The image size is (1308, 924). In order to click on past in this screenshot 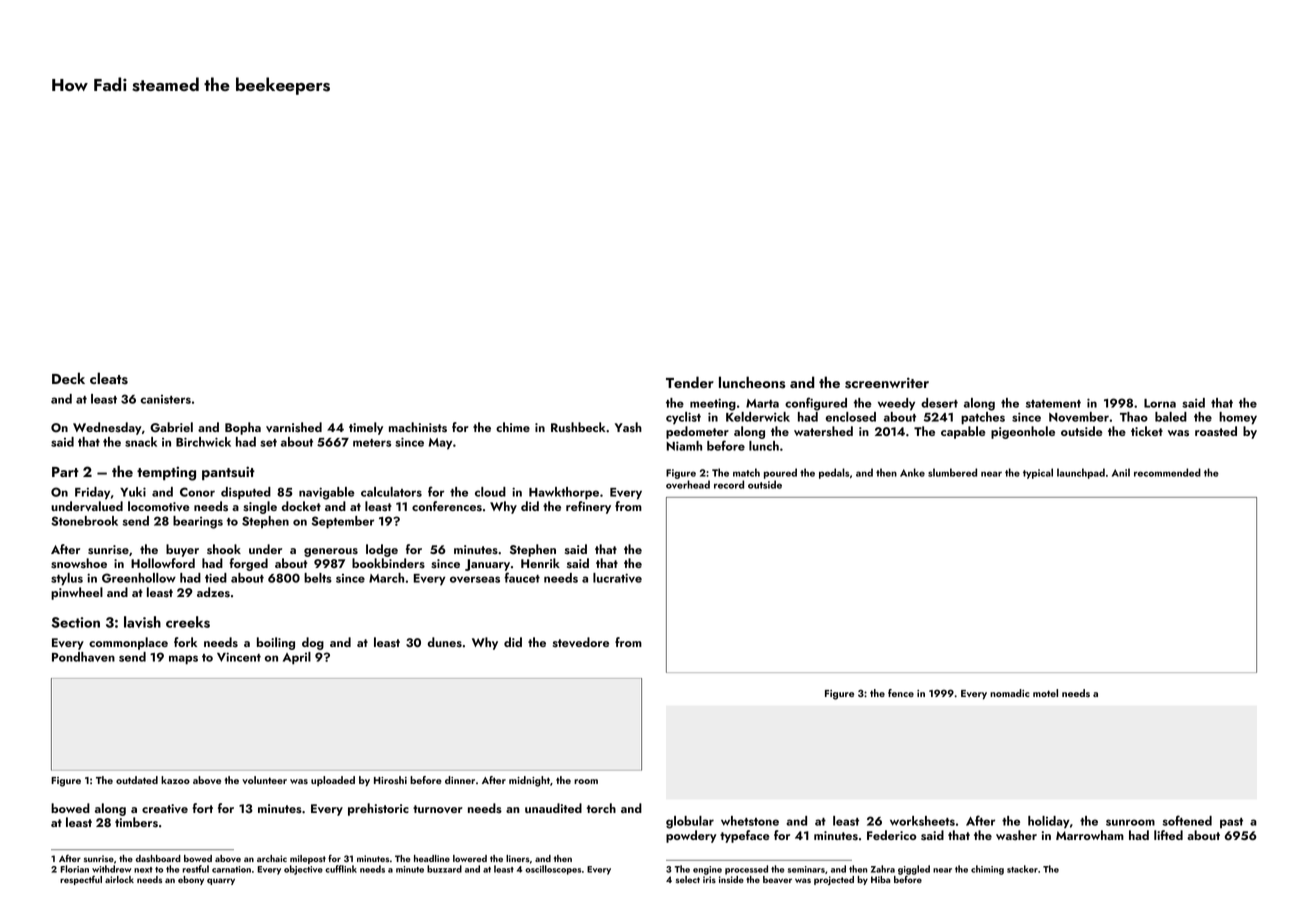, I will do `click(1231, 823)`.
